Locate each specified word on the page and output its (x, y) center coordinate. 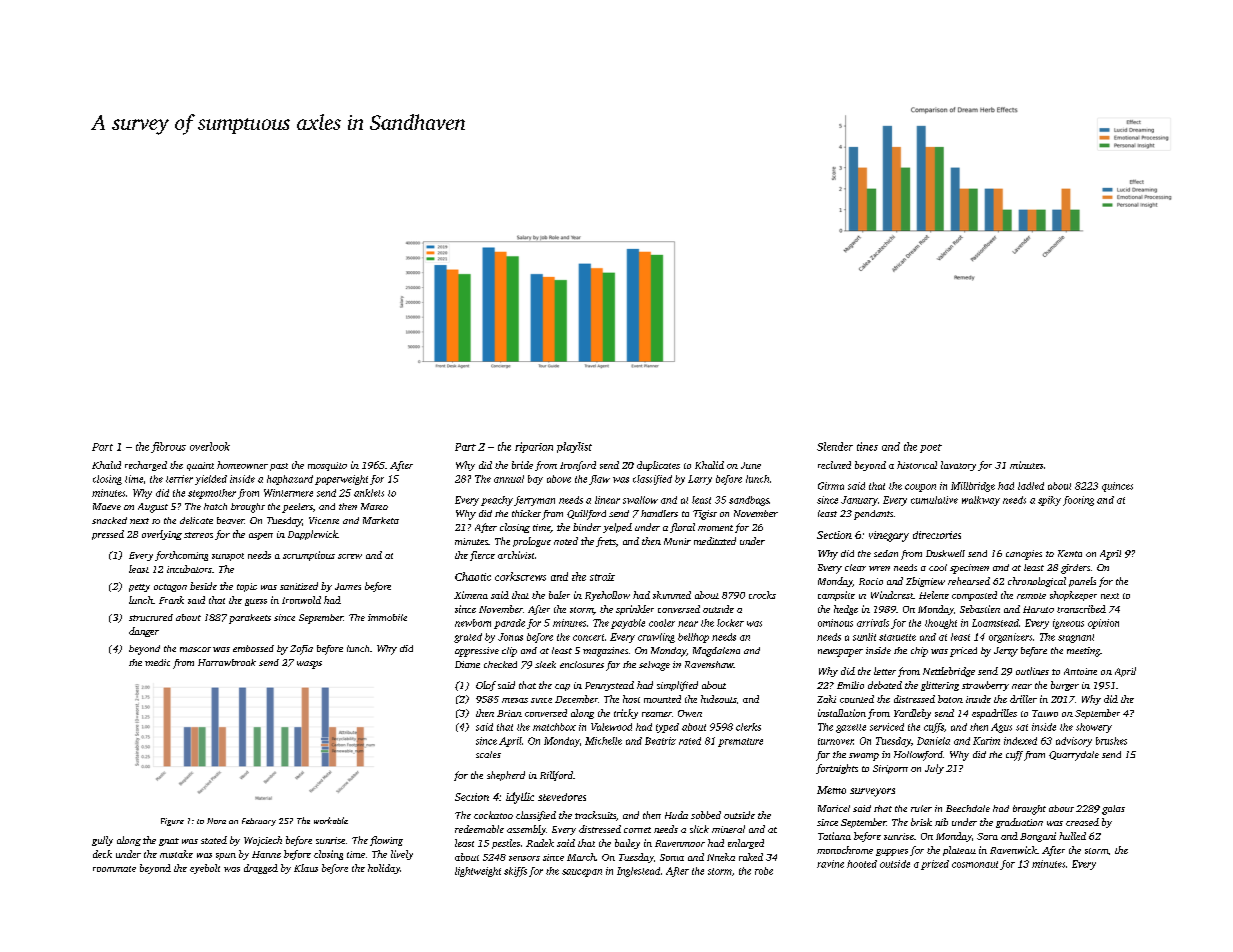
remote (1031, 596)
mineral (728, 829)
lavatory (958, 466)
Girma (831, 486)
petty (139, 588)
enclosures (582, 664)
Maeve (107, 506)
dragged (261, 869)
